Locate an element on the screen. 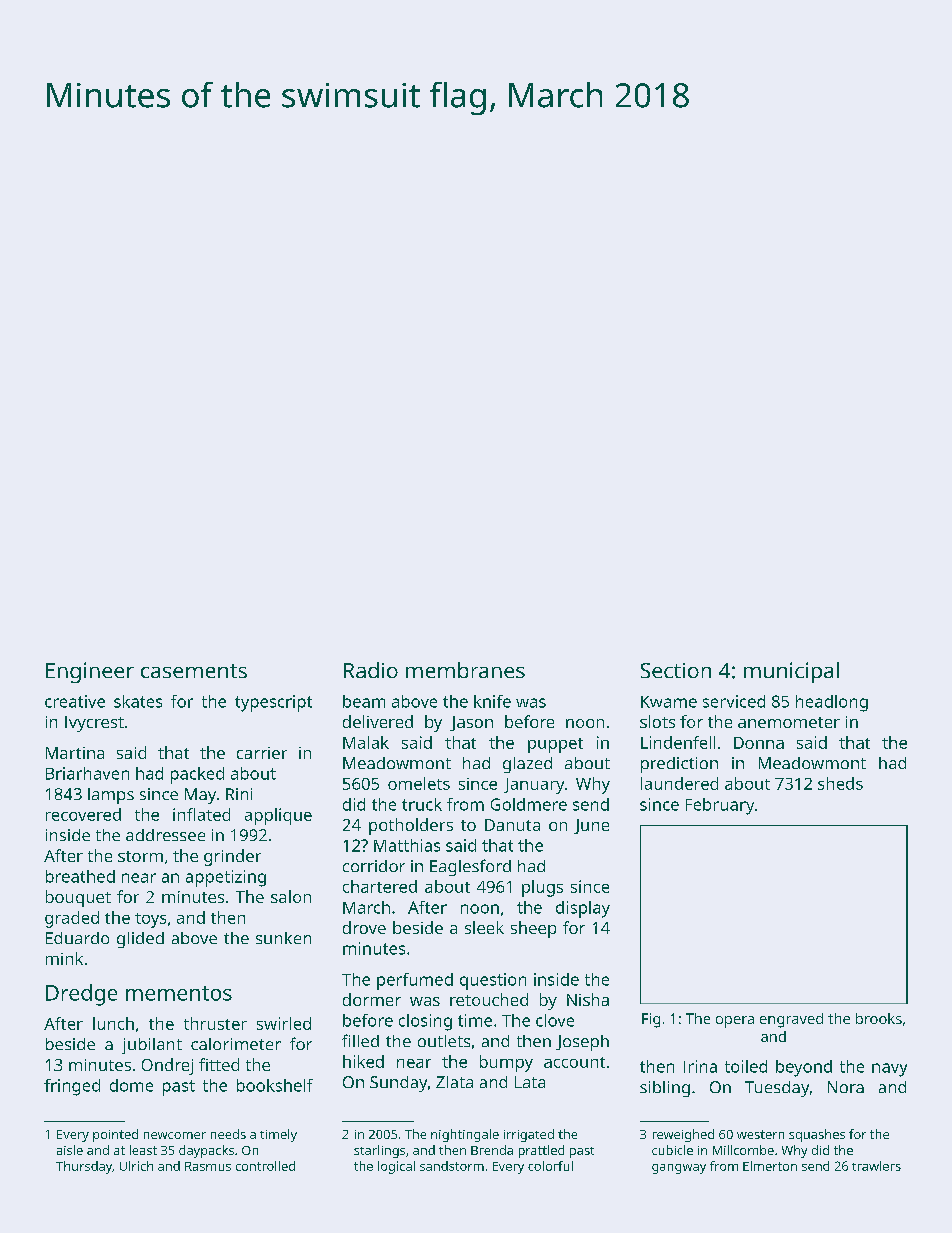  irrigated is located at coordinates (529, 1135).
